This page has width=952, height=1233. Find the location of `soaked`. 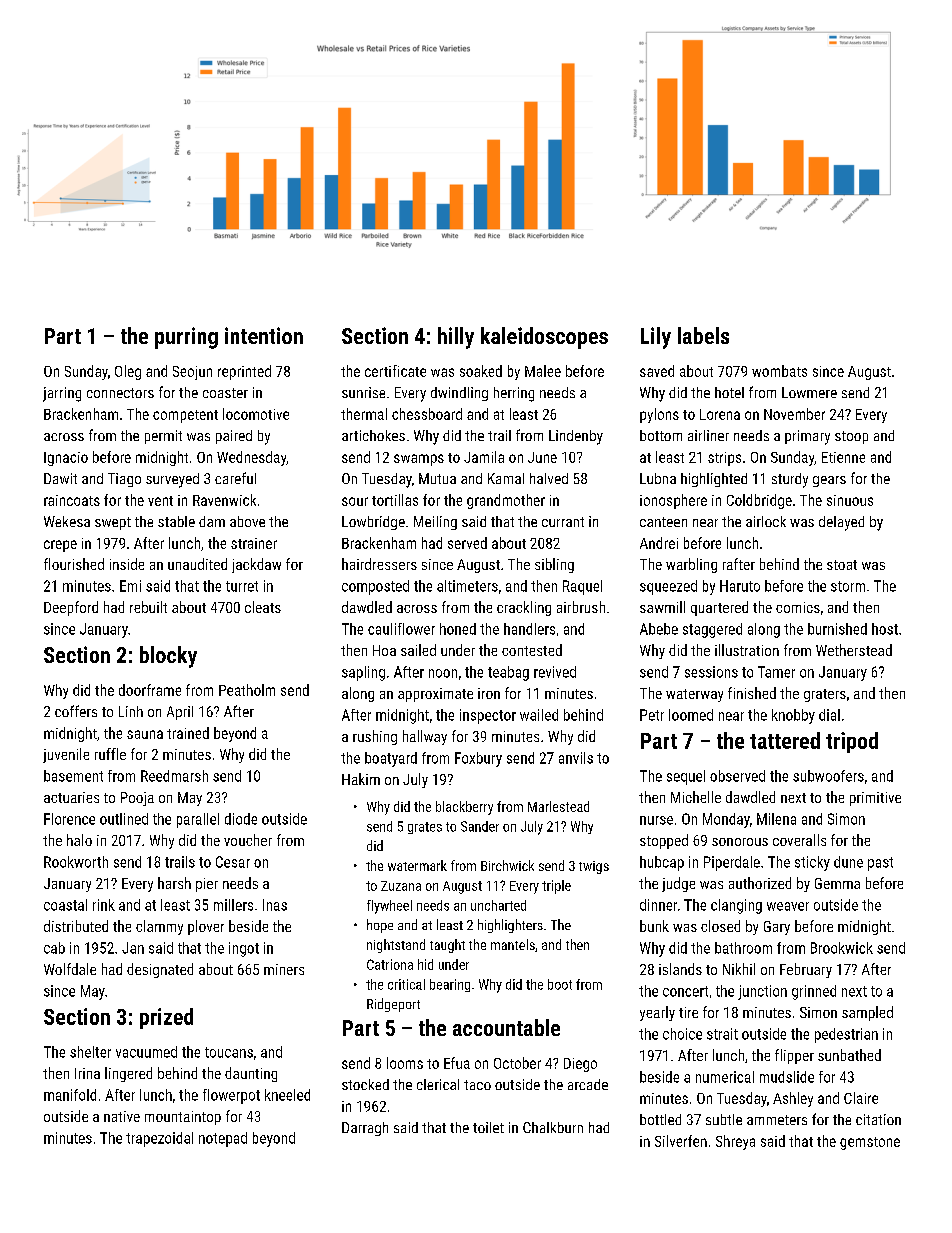

soaked is located at coordinates (481, 371).
